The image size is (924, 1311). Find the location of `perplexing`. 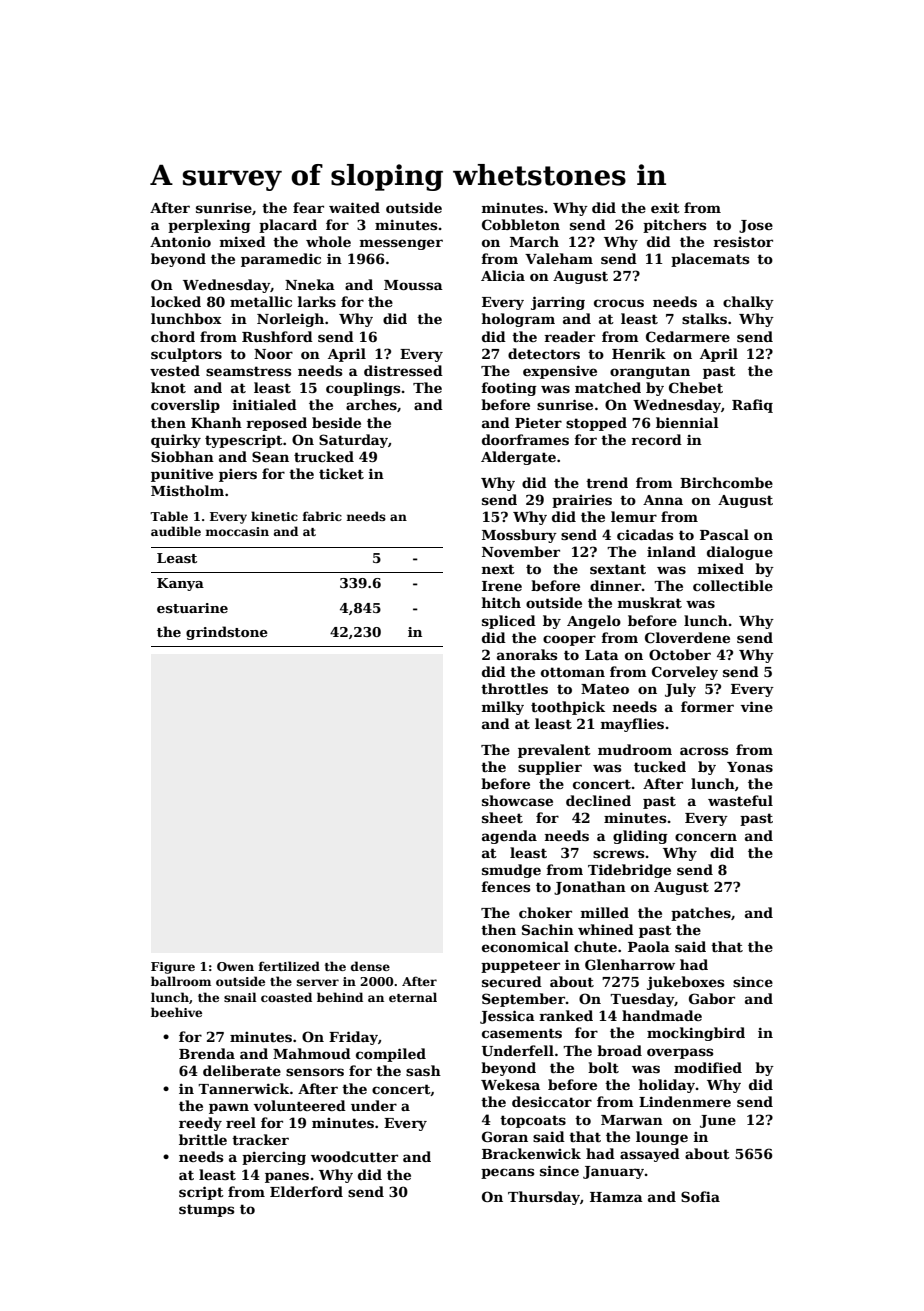

perplexing is located at coordinates (209, 226).
